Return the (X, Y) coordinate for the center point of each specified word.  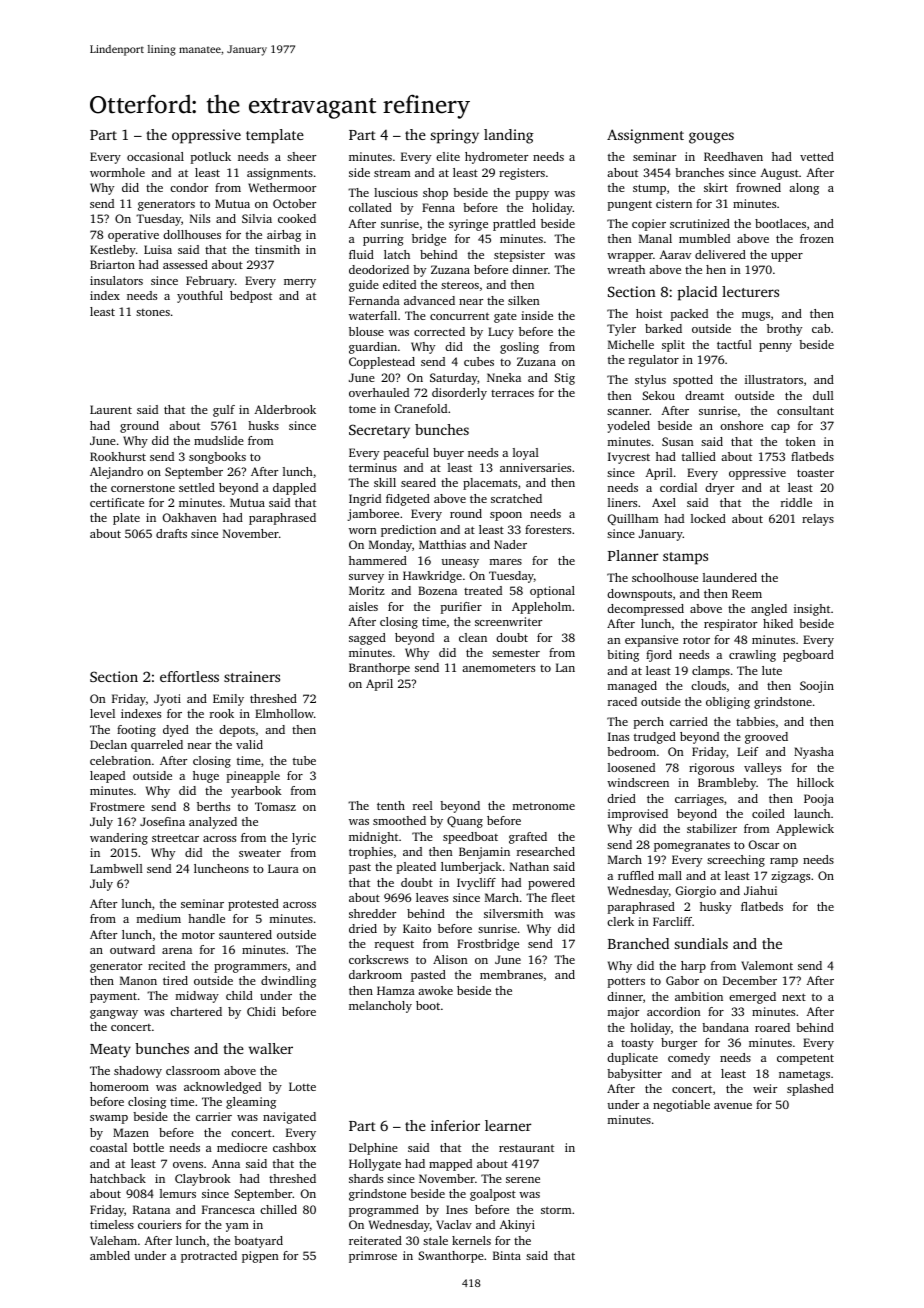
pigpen (260, 1257)
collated (370, 207)
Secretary (379, 431)
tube (304, 760)
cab (821, 328)
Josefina (162, 821)
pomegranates (692, 847)
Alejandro (116, 473)
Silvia (257, 218)
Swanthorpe (451, 1257)
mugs (756, 316)
